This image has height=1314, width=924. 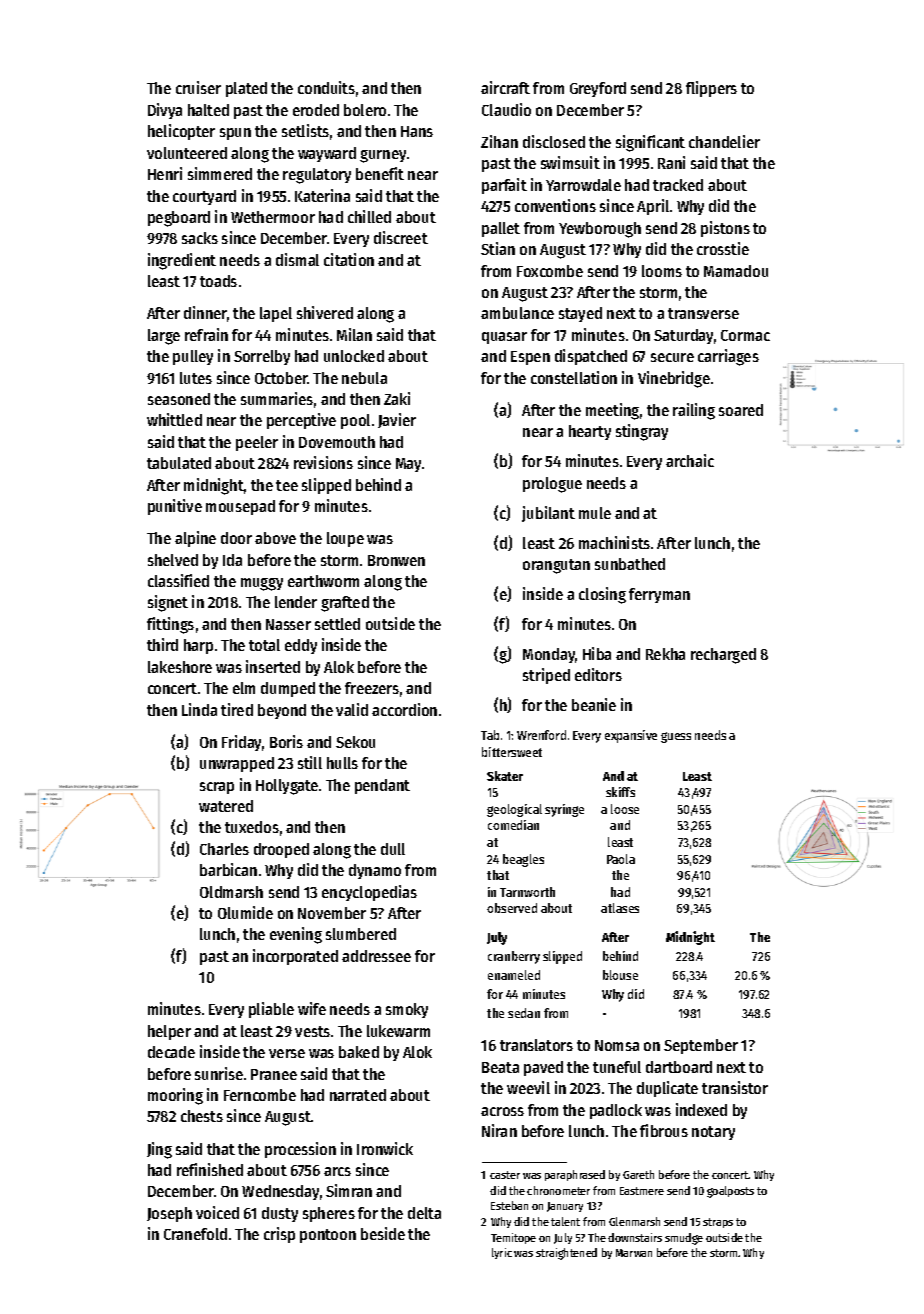 What do you see at coordinates (527, 892) in the image?
I see `Tarnworth` at bounding box center [527, 892].
